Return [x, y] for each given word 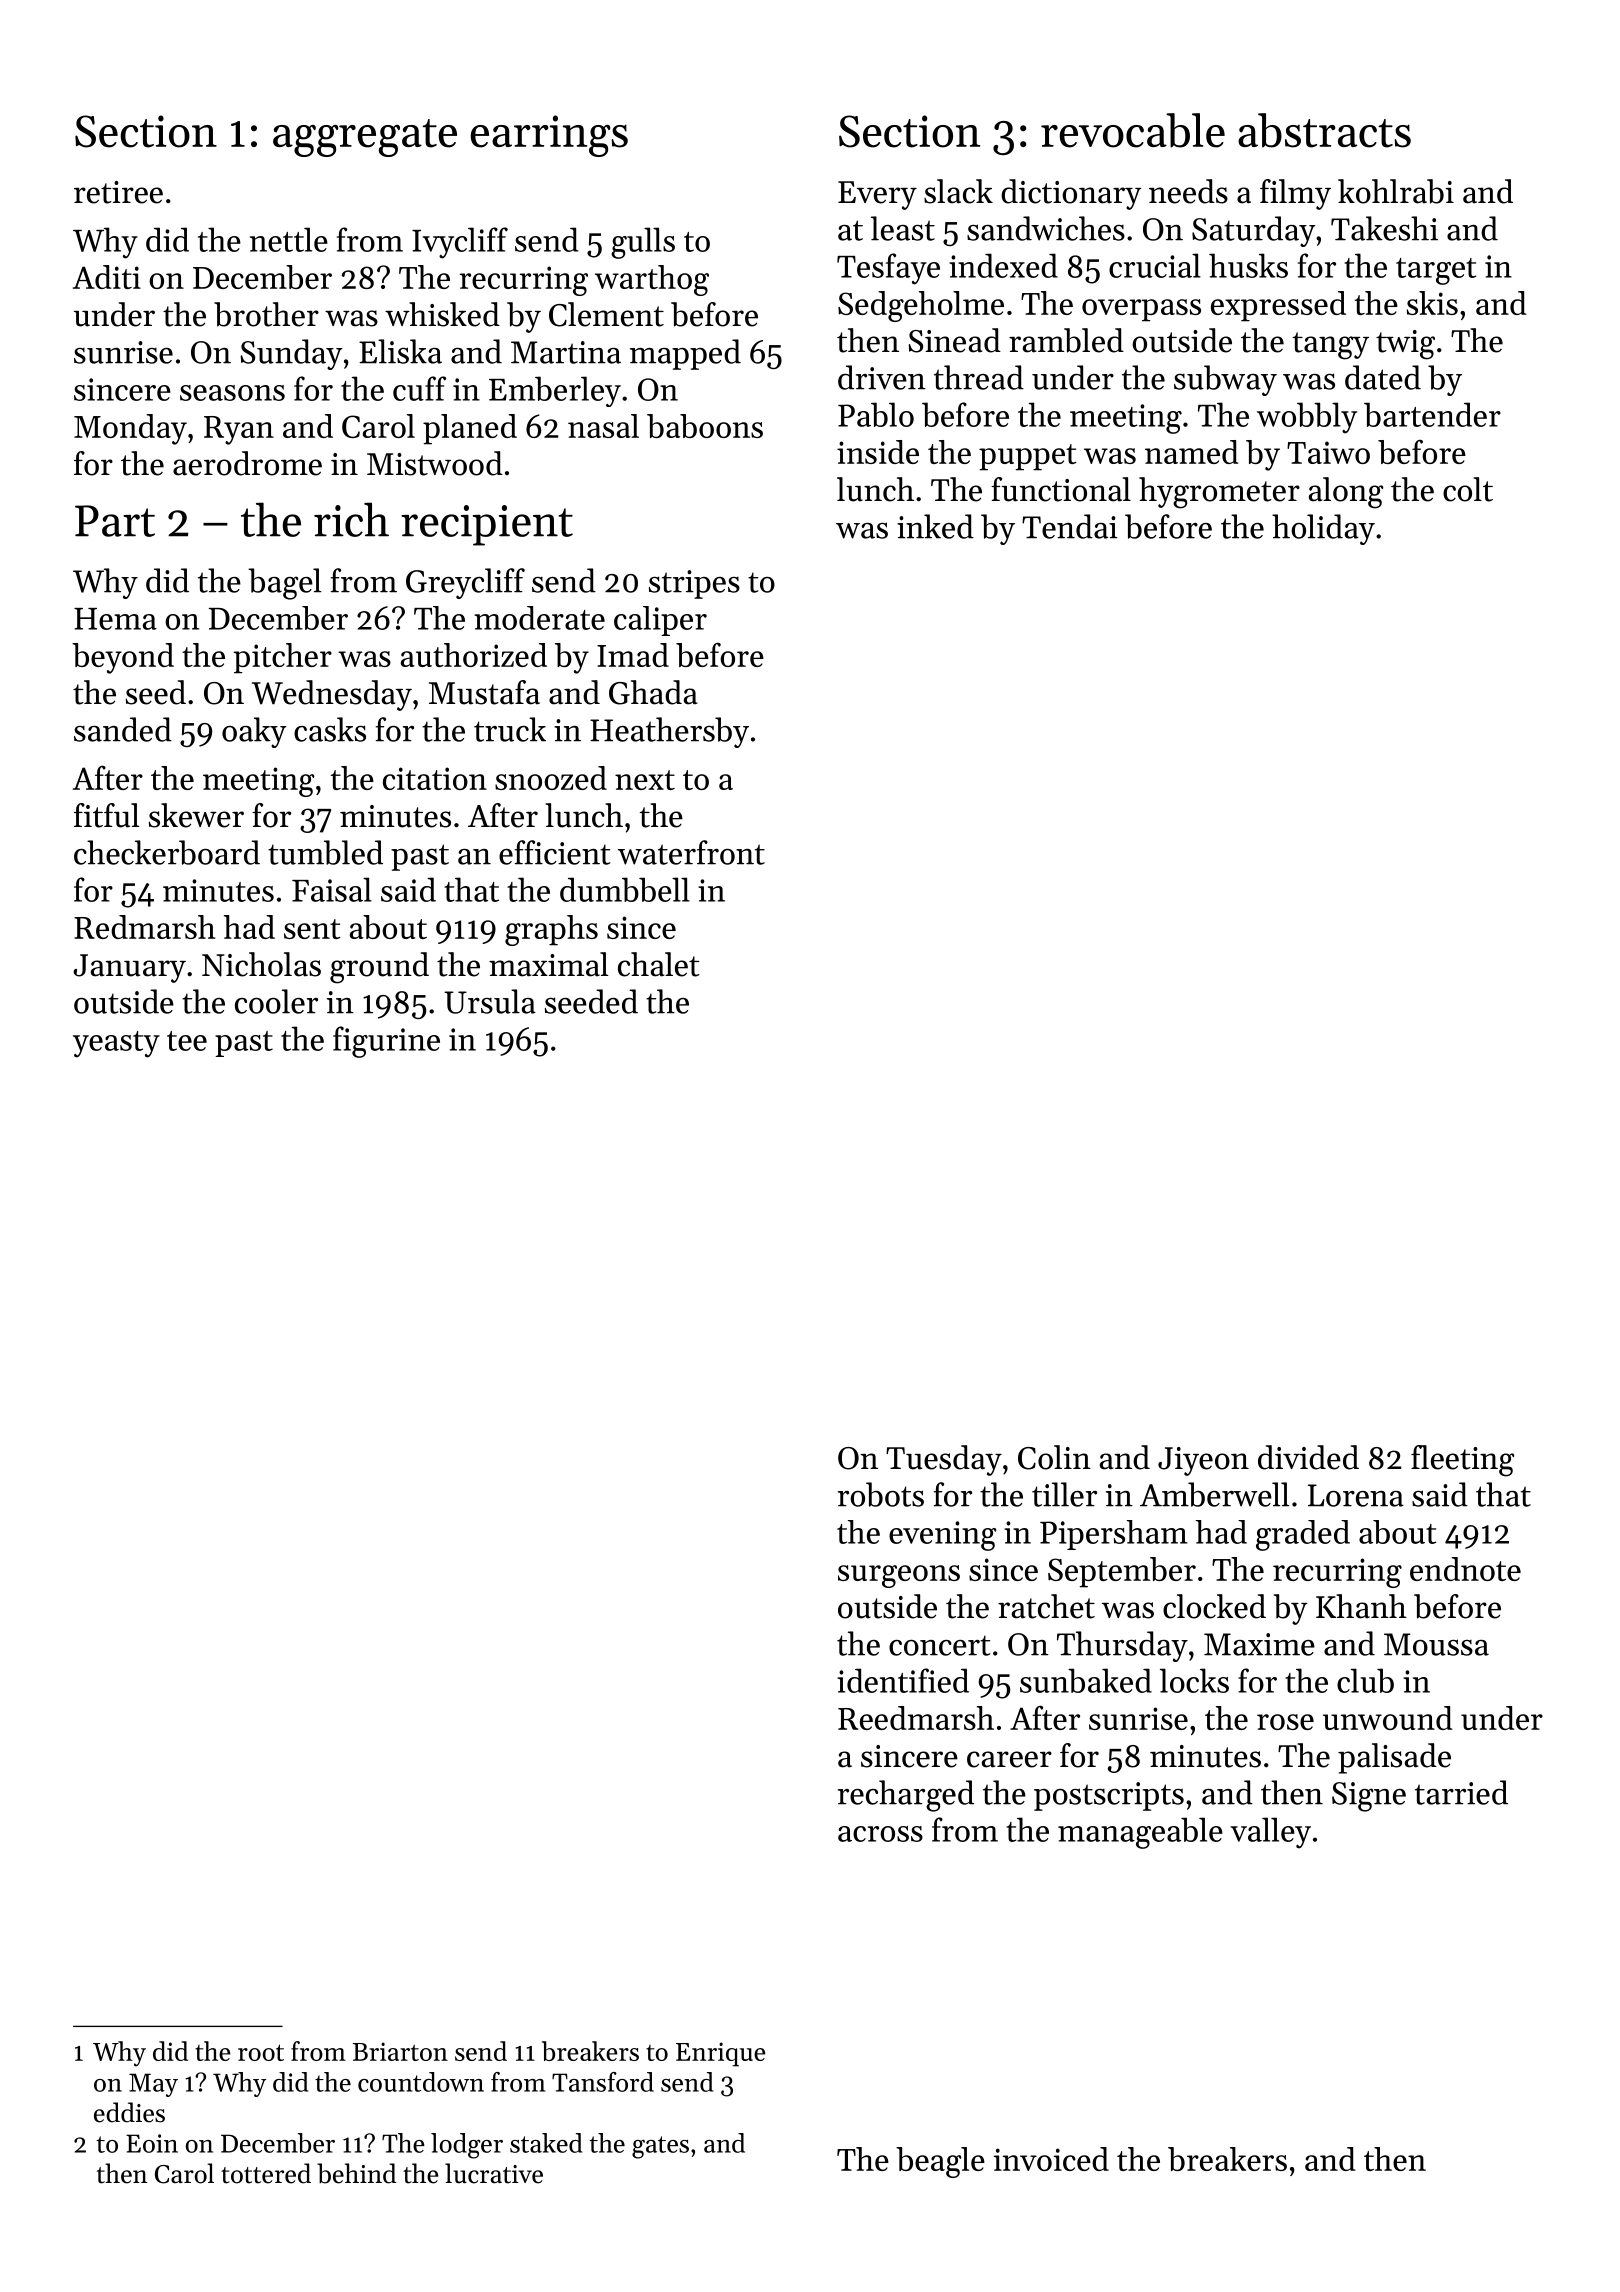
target [1436, 271]
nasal [603, 426]
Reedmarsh [916, 1718]
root [261, 2052]
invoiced [1051, 2159]
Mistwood [435, 463]
